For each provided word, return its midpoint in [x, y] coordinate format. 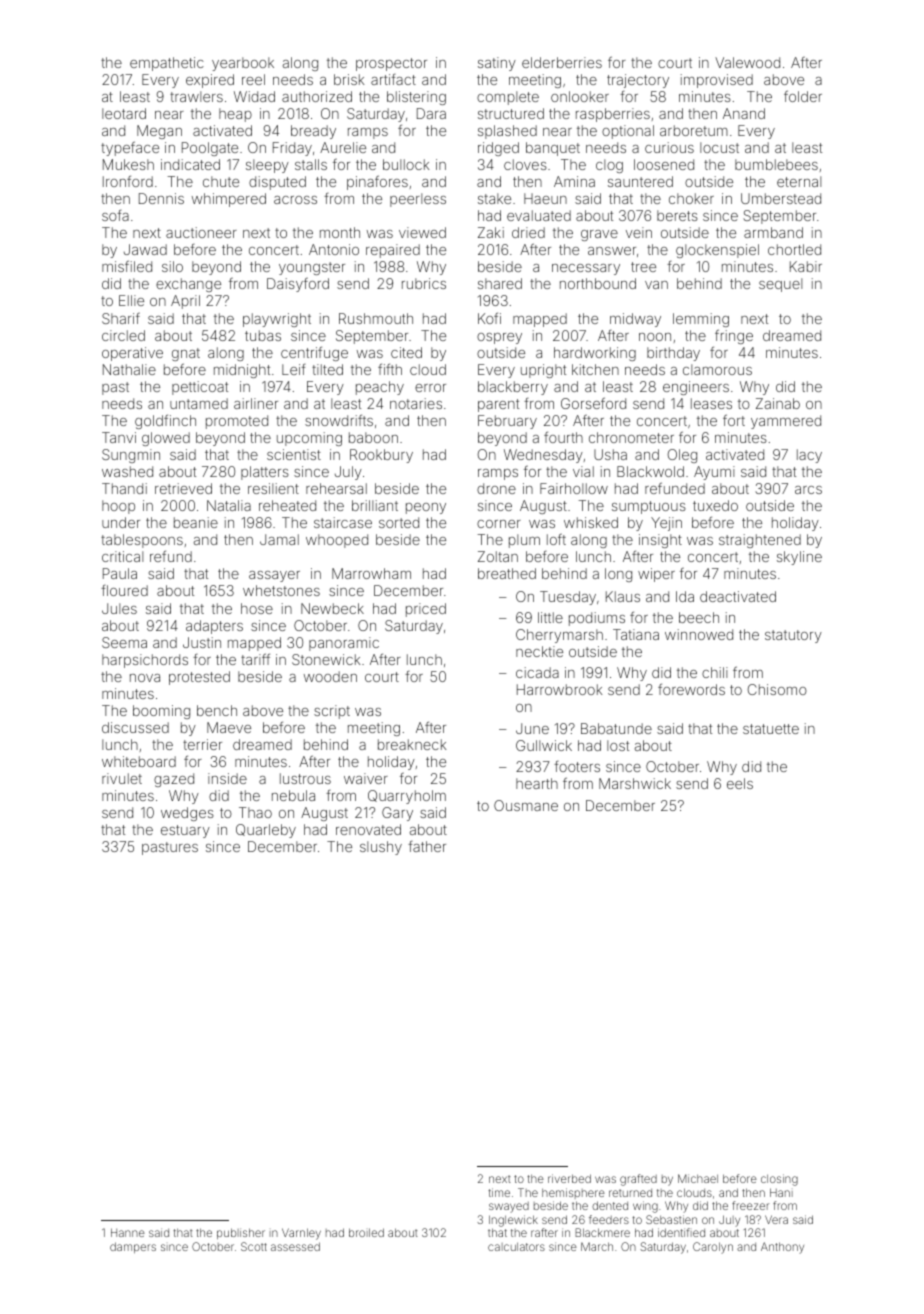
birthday [673, 354]
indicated [190, 164]
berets [677, 215]
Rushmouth [376, 318]
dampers [133, 1247]
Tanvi [119, 437]
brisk [349, 79]
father [427, 846]
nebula [293, 795]
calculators [516, 1247]
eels [740, 783]
